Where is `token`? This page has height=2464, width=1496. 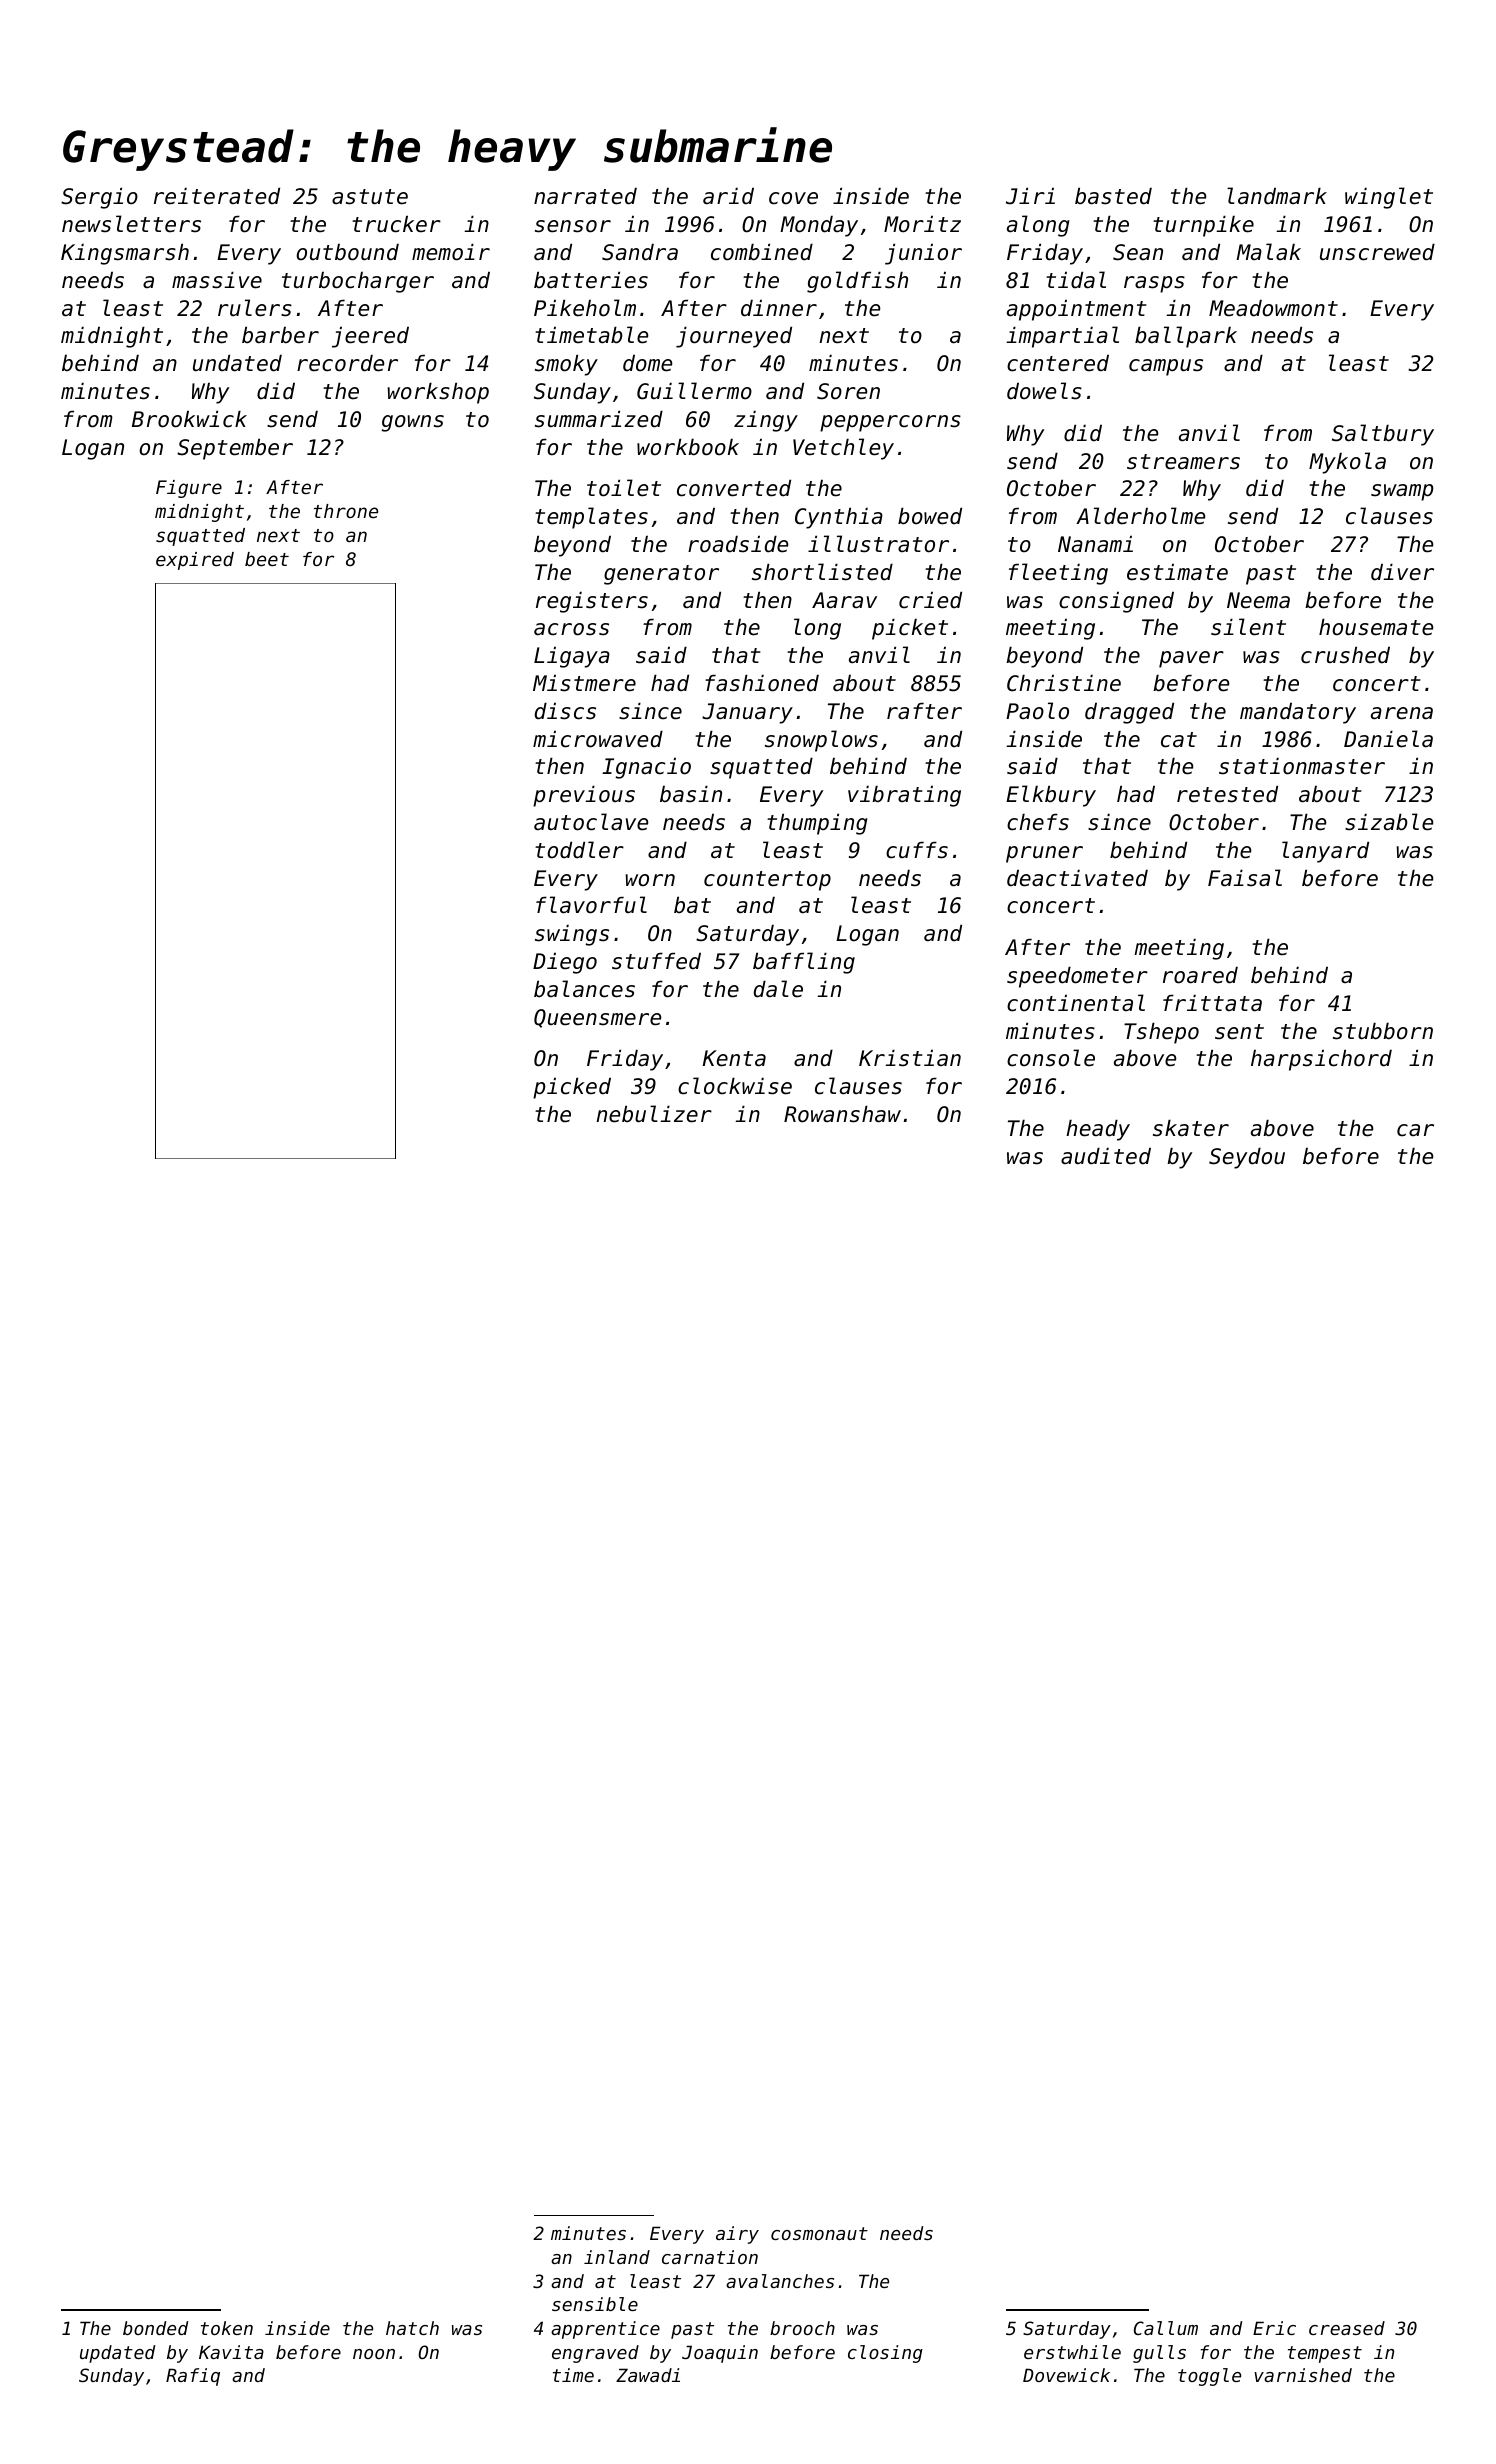 token is located at coordinates (227, 2328).
